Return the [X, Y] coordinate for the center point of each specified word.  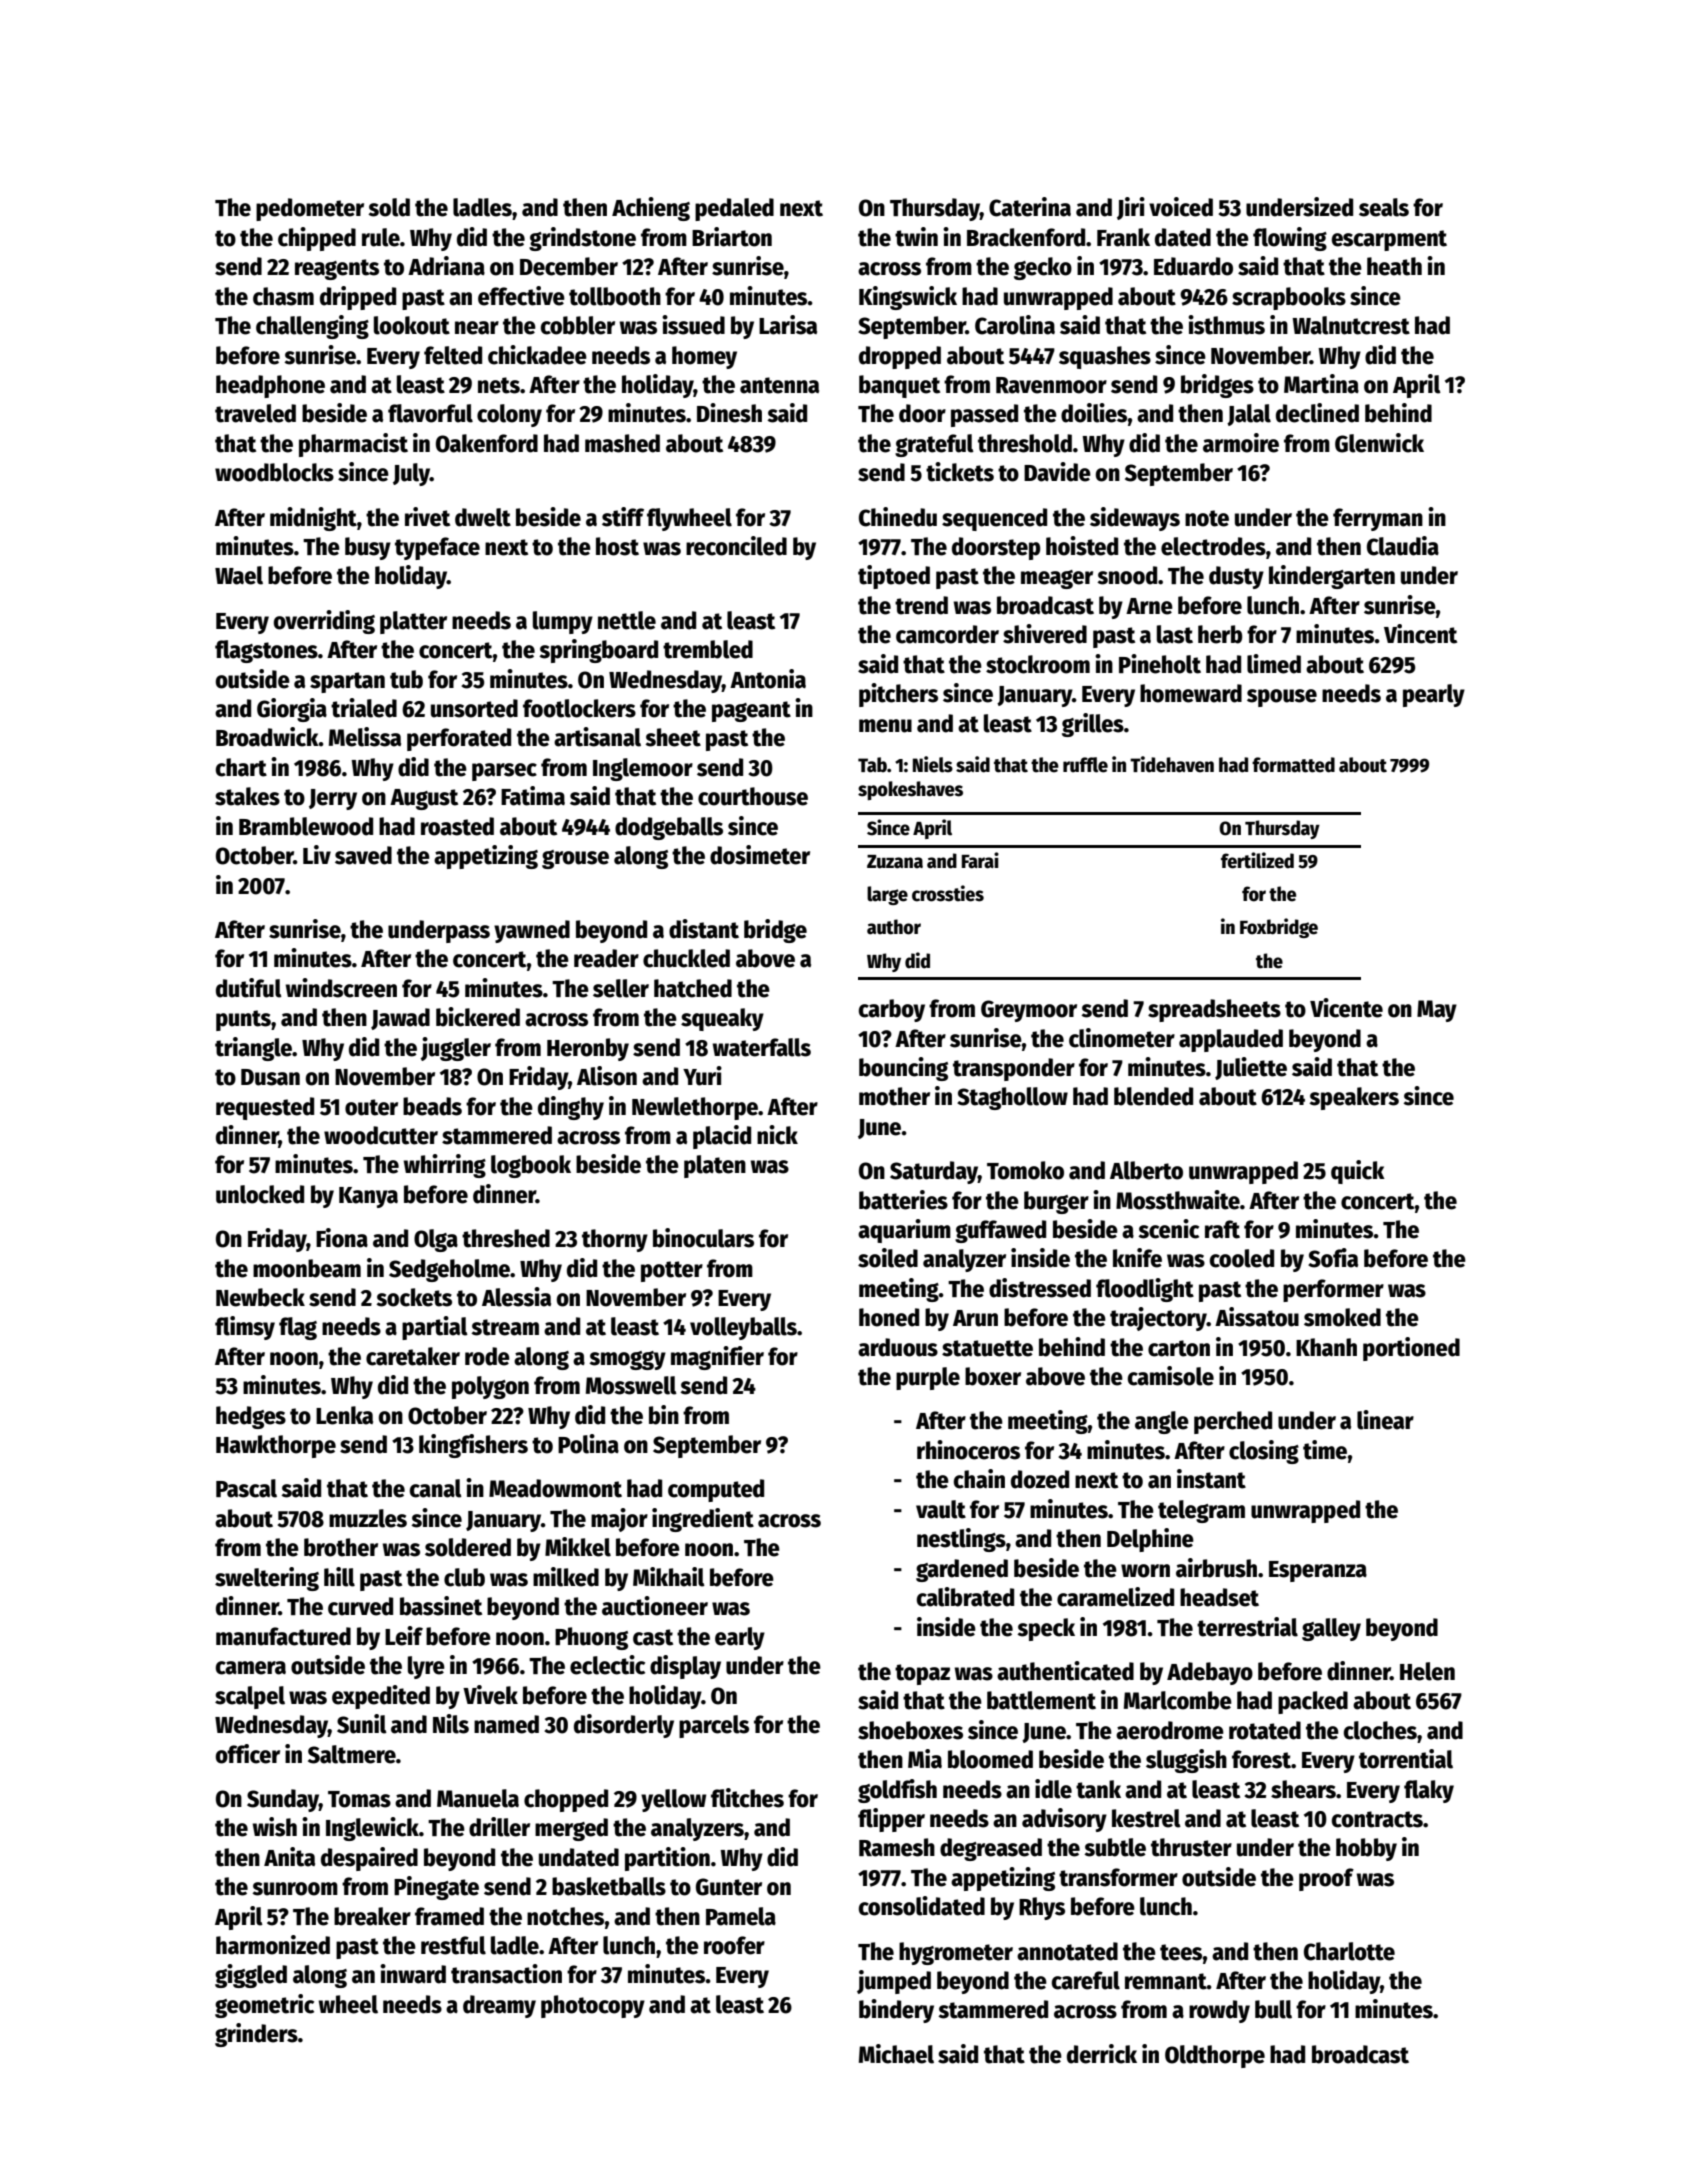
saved [363, 855]
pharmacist [353, 445]
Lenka [344, 1415]
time [1325, 1450]
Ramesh [897, 1847]
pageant [751, 711]
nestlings [961, 1540]
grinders [256, 2035]
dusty [1236, 577]
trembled [708, 649]
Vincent [1420, 634]
